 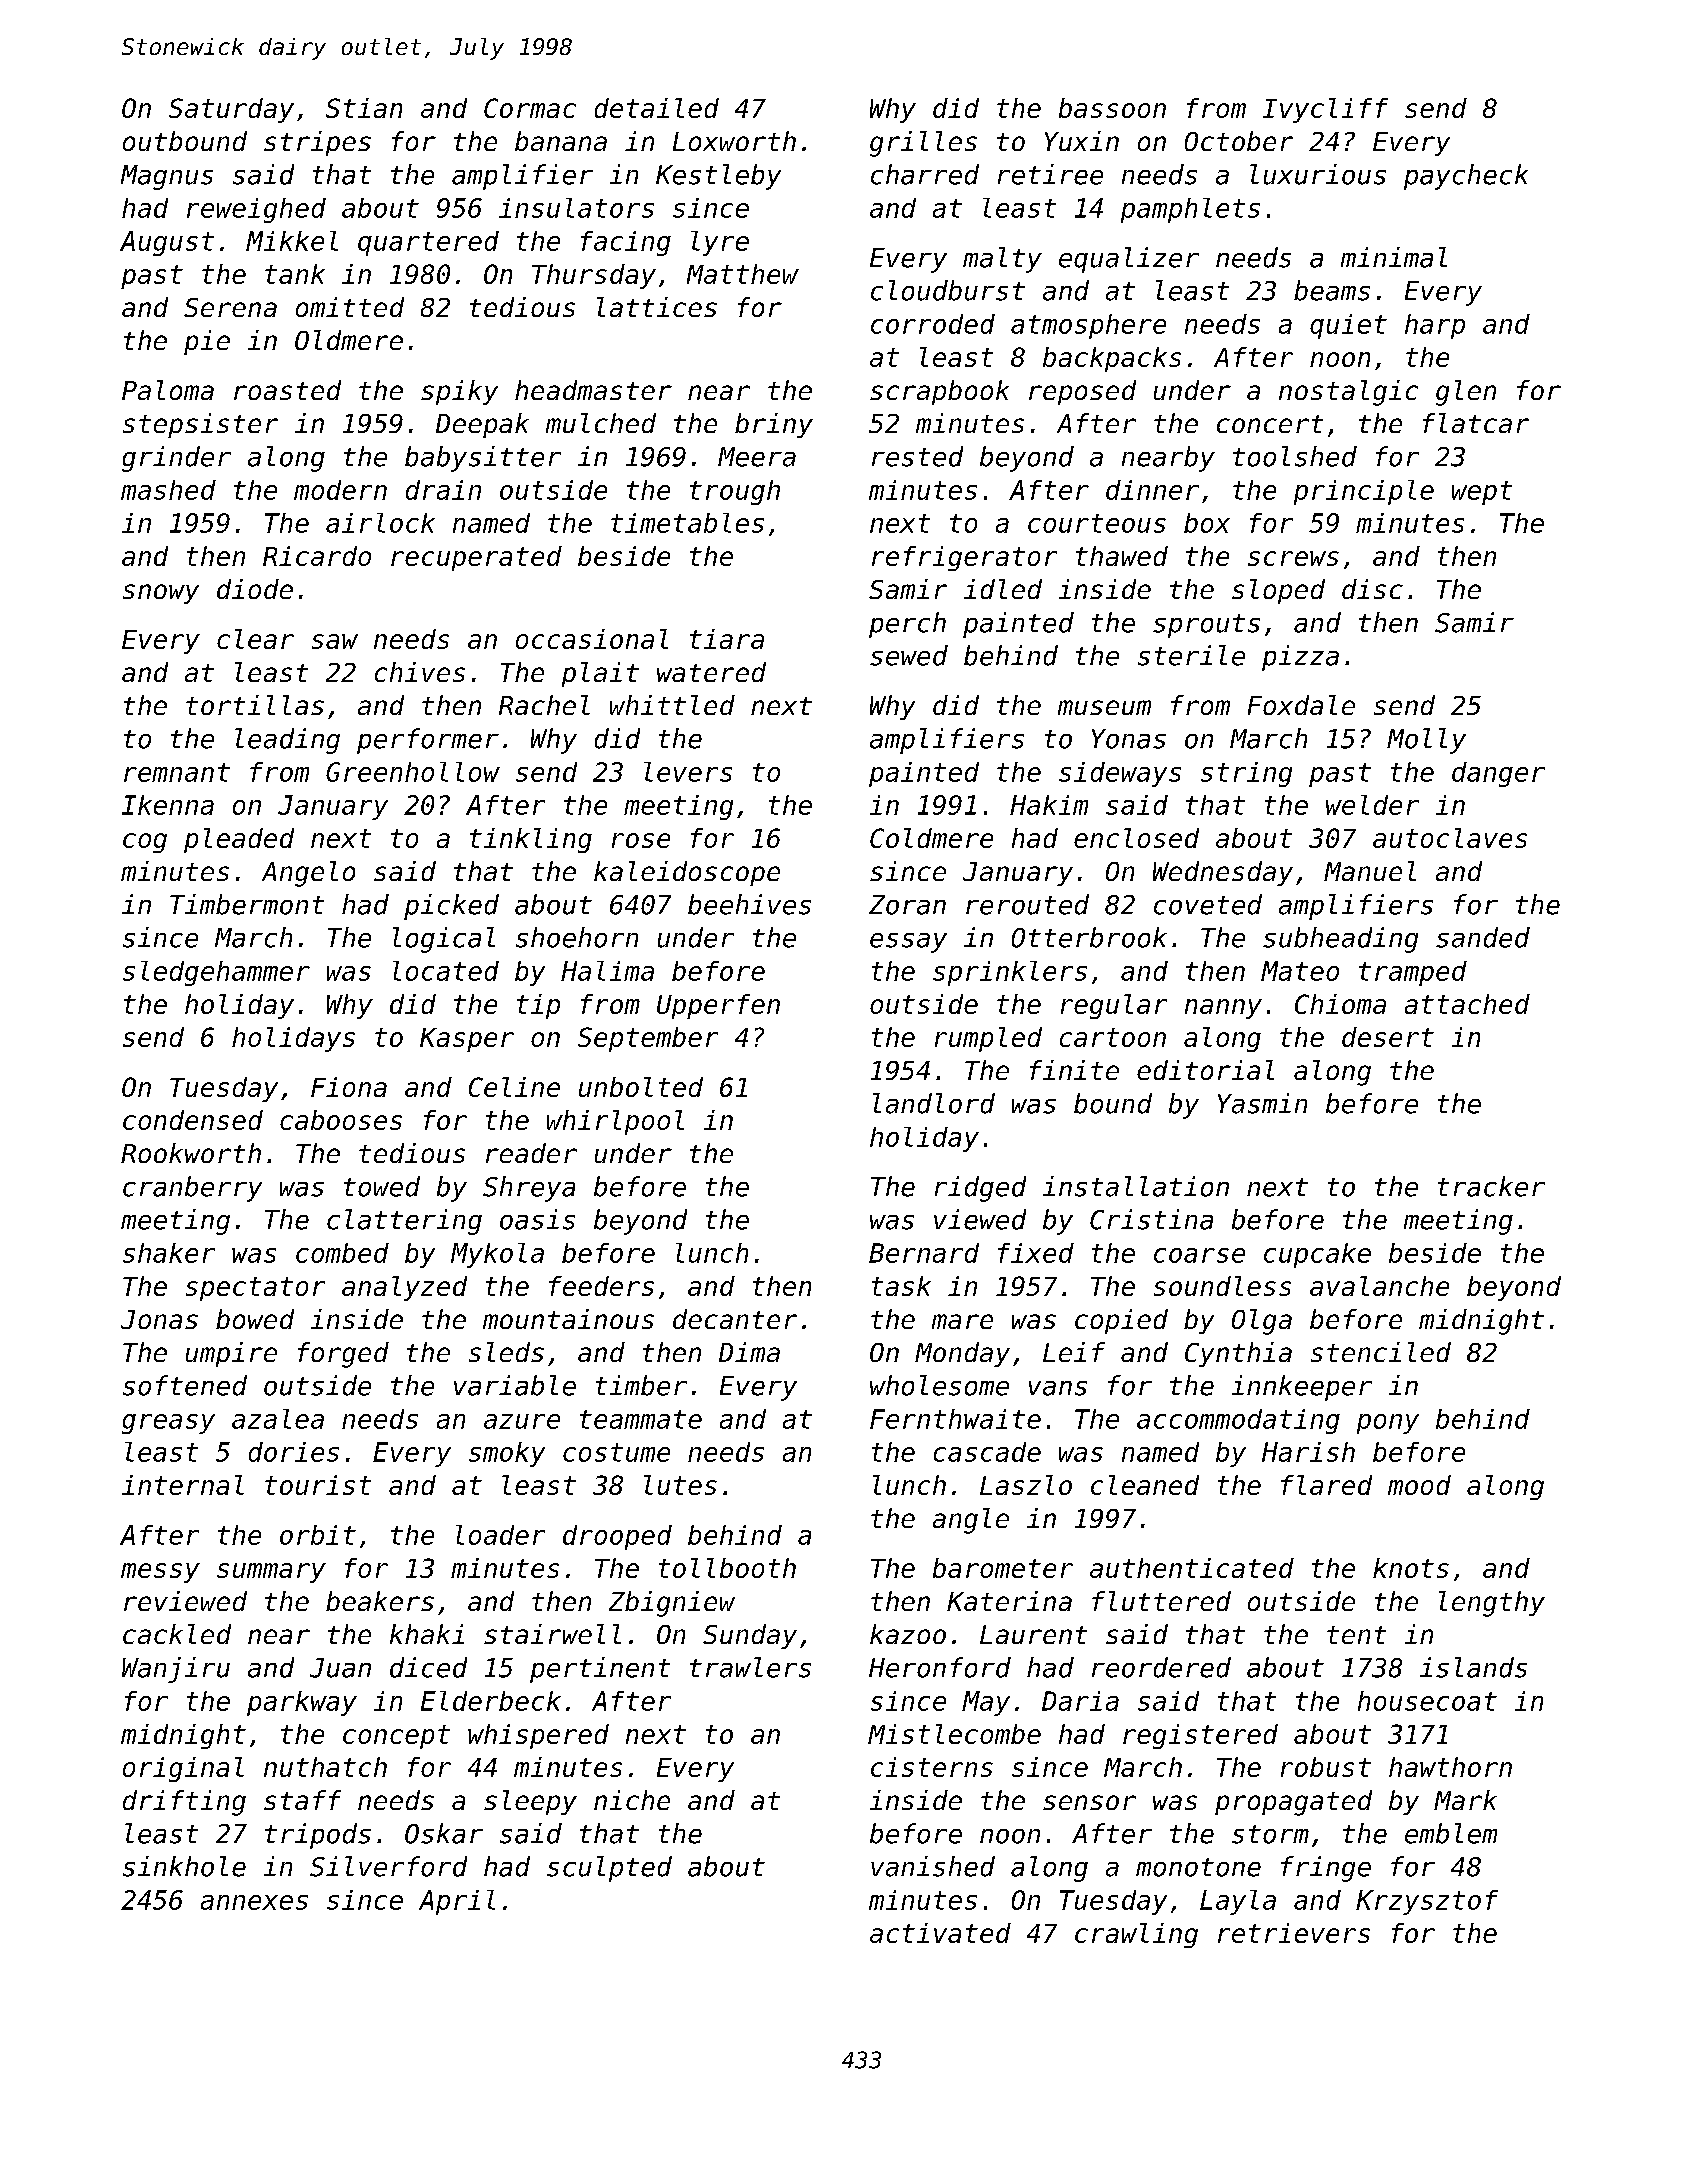 What do you see at coordinates (1388, 1037) in the screenshot?
I see `desert` at bounding box center [1388, 1037].
